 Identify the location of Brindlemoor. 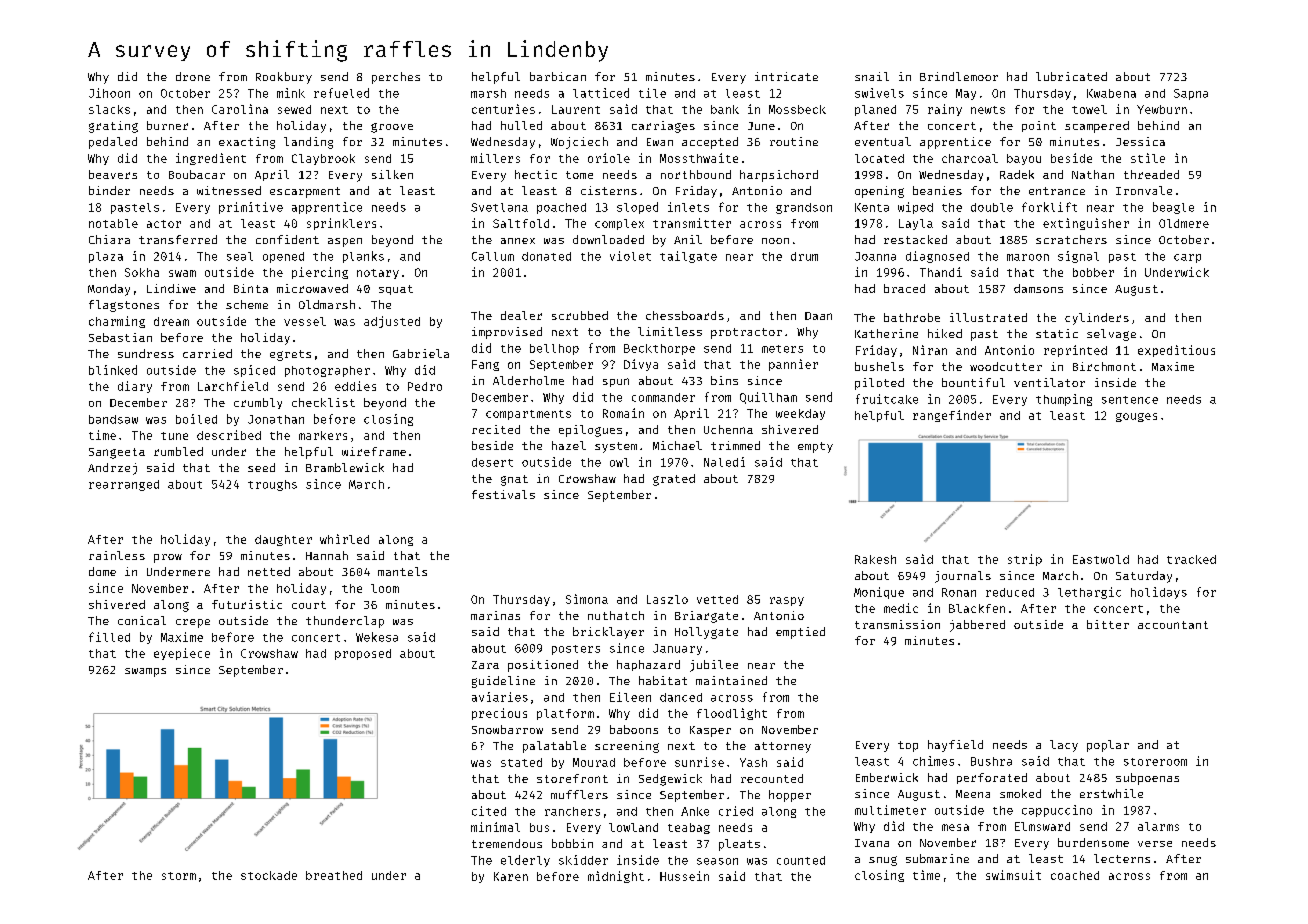
(959, 76).
